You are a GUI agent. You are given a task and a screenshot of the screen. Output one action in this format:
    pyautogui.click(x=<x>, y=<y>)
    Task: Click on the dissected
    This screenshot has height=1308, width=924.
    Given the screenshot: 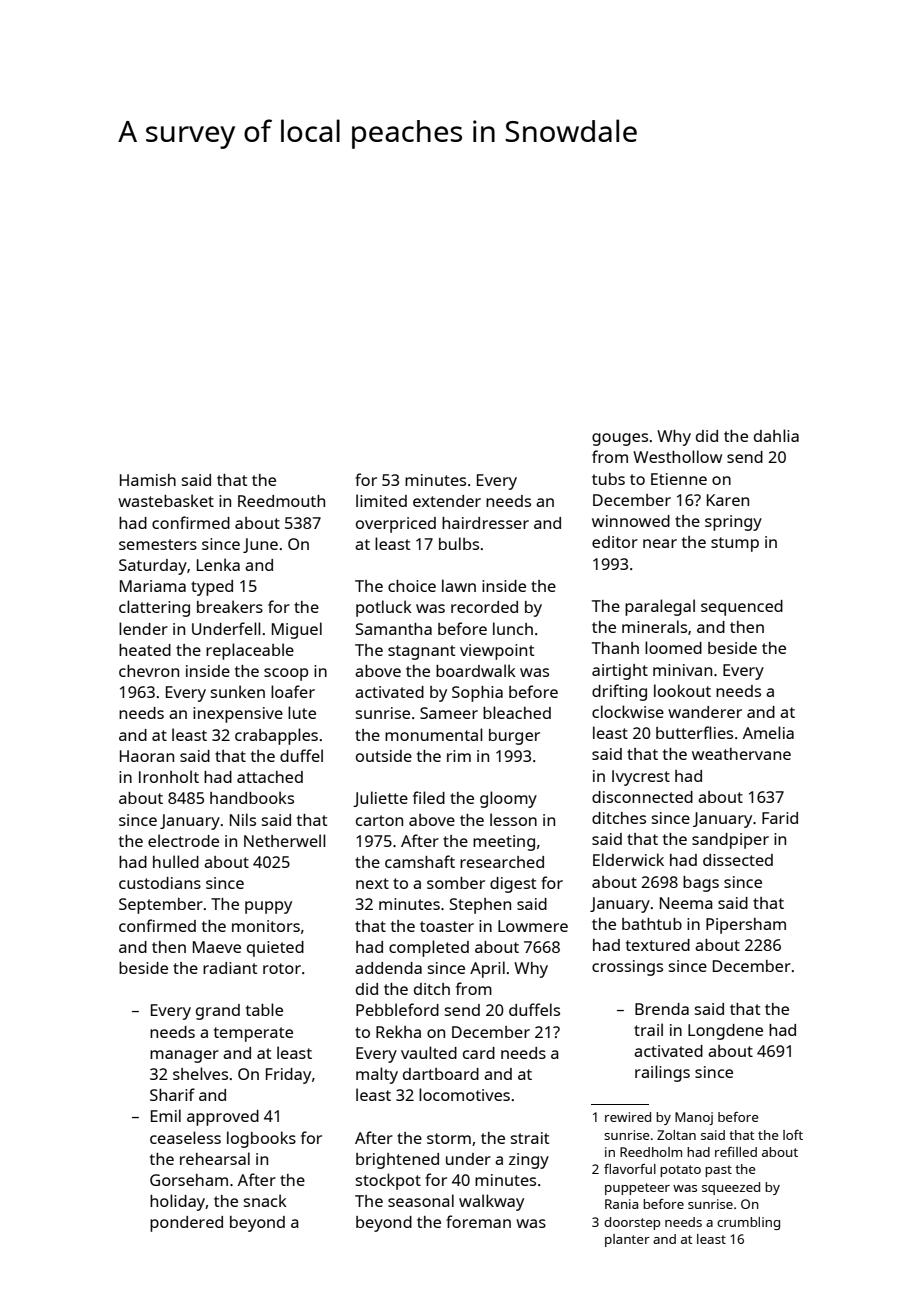 What is the action you would take?
    pyautogui.click(x=738, y=860)
